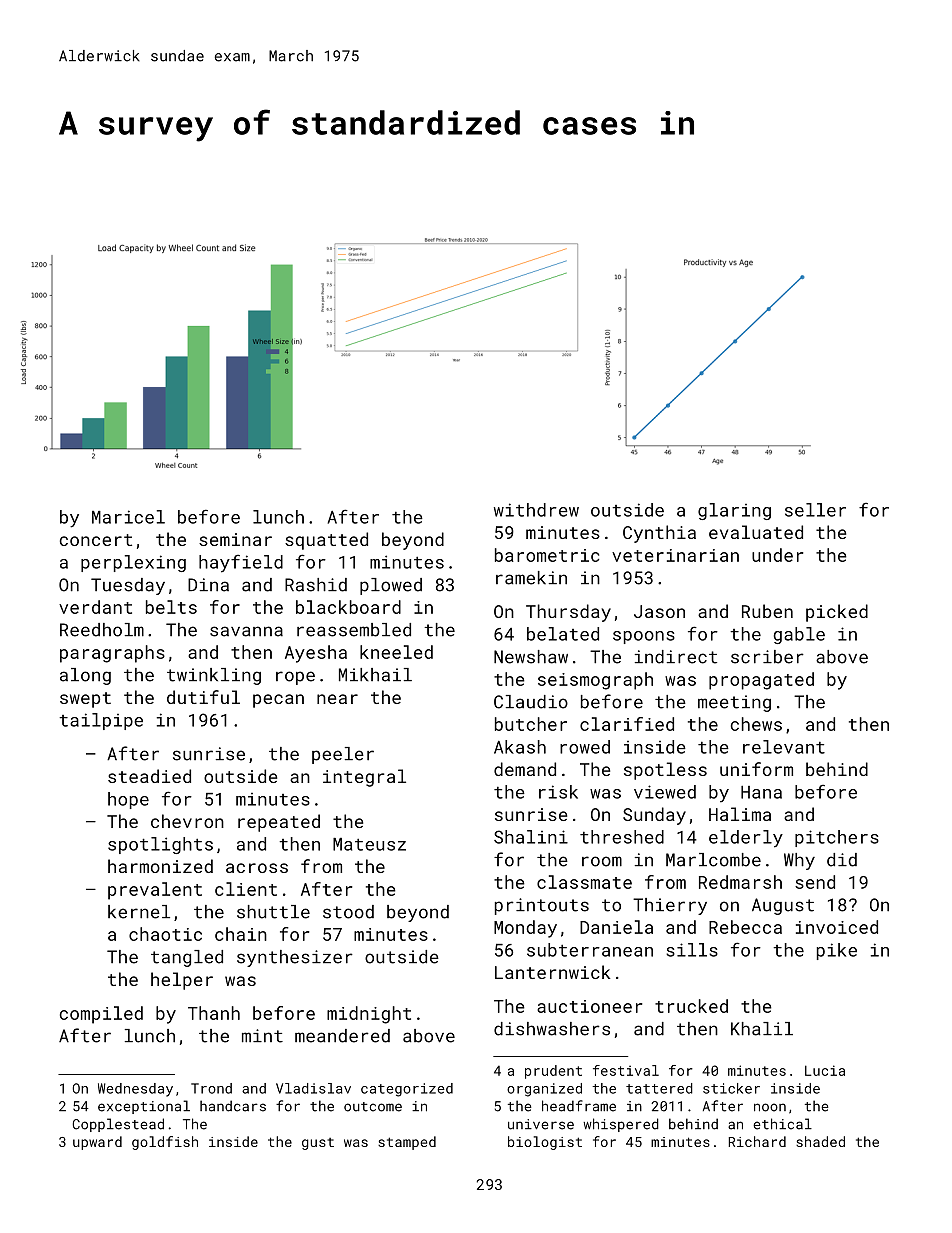  What do you see at coordinates (552, 972) in the screenshot?
I see `Lanternwick` at bounding box center [552, 972].
